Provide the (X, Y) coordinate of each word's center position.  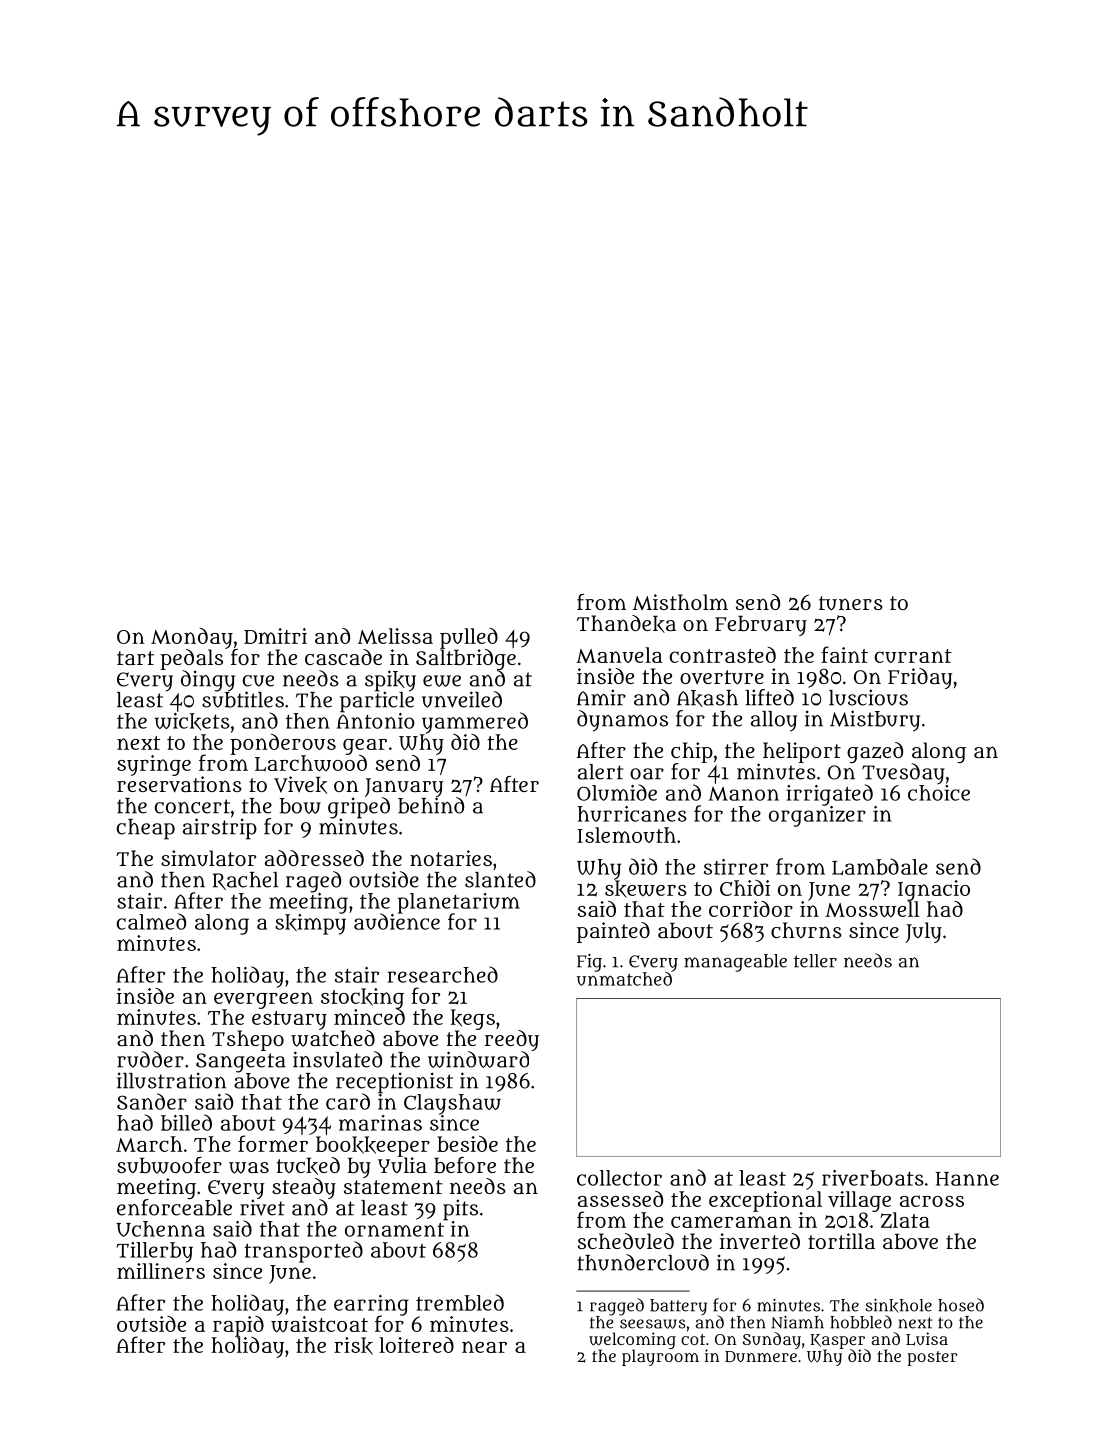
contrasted (723, 655)
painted (613, 932)
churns (806, 930)
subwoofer (169, 1165)
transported (303, 1252)
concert (192, 806)
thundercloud (643, 1262)
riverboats (873, 1178)
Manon (744, 794)
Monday (192, 638)
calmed (151, 921)
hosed (961, 1305)
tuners (851, 603)
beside (467, 1144)
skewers (646, 889)
